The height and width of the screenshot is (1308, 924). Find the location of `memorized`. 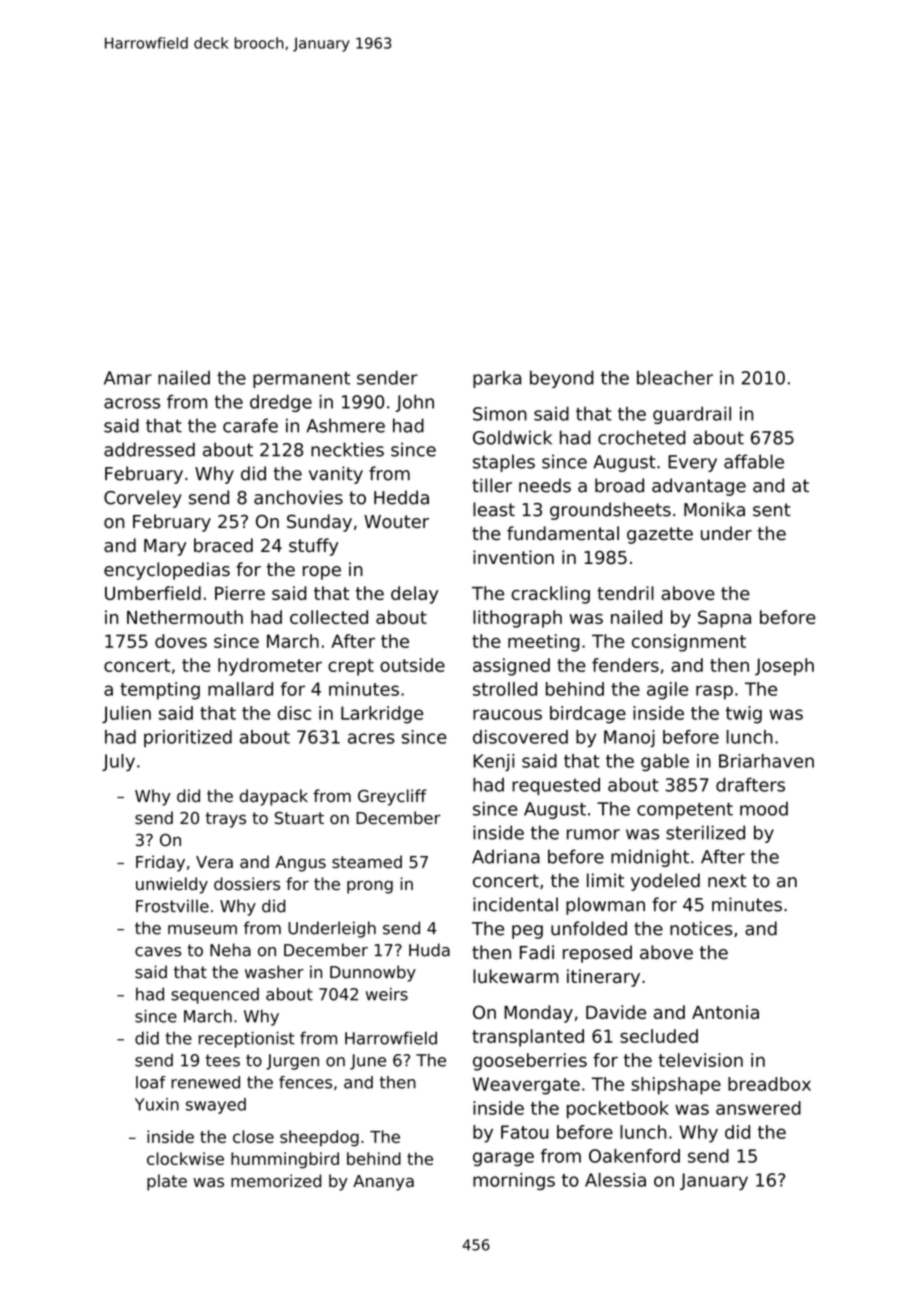

memorized is located at coordinates (276, 1181).
